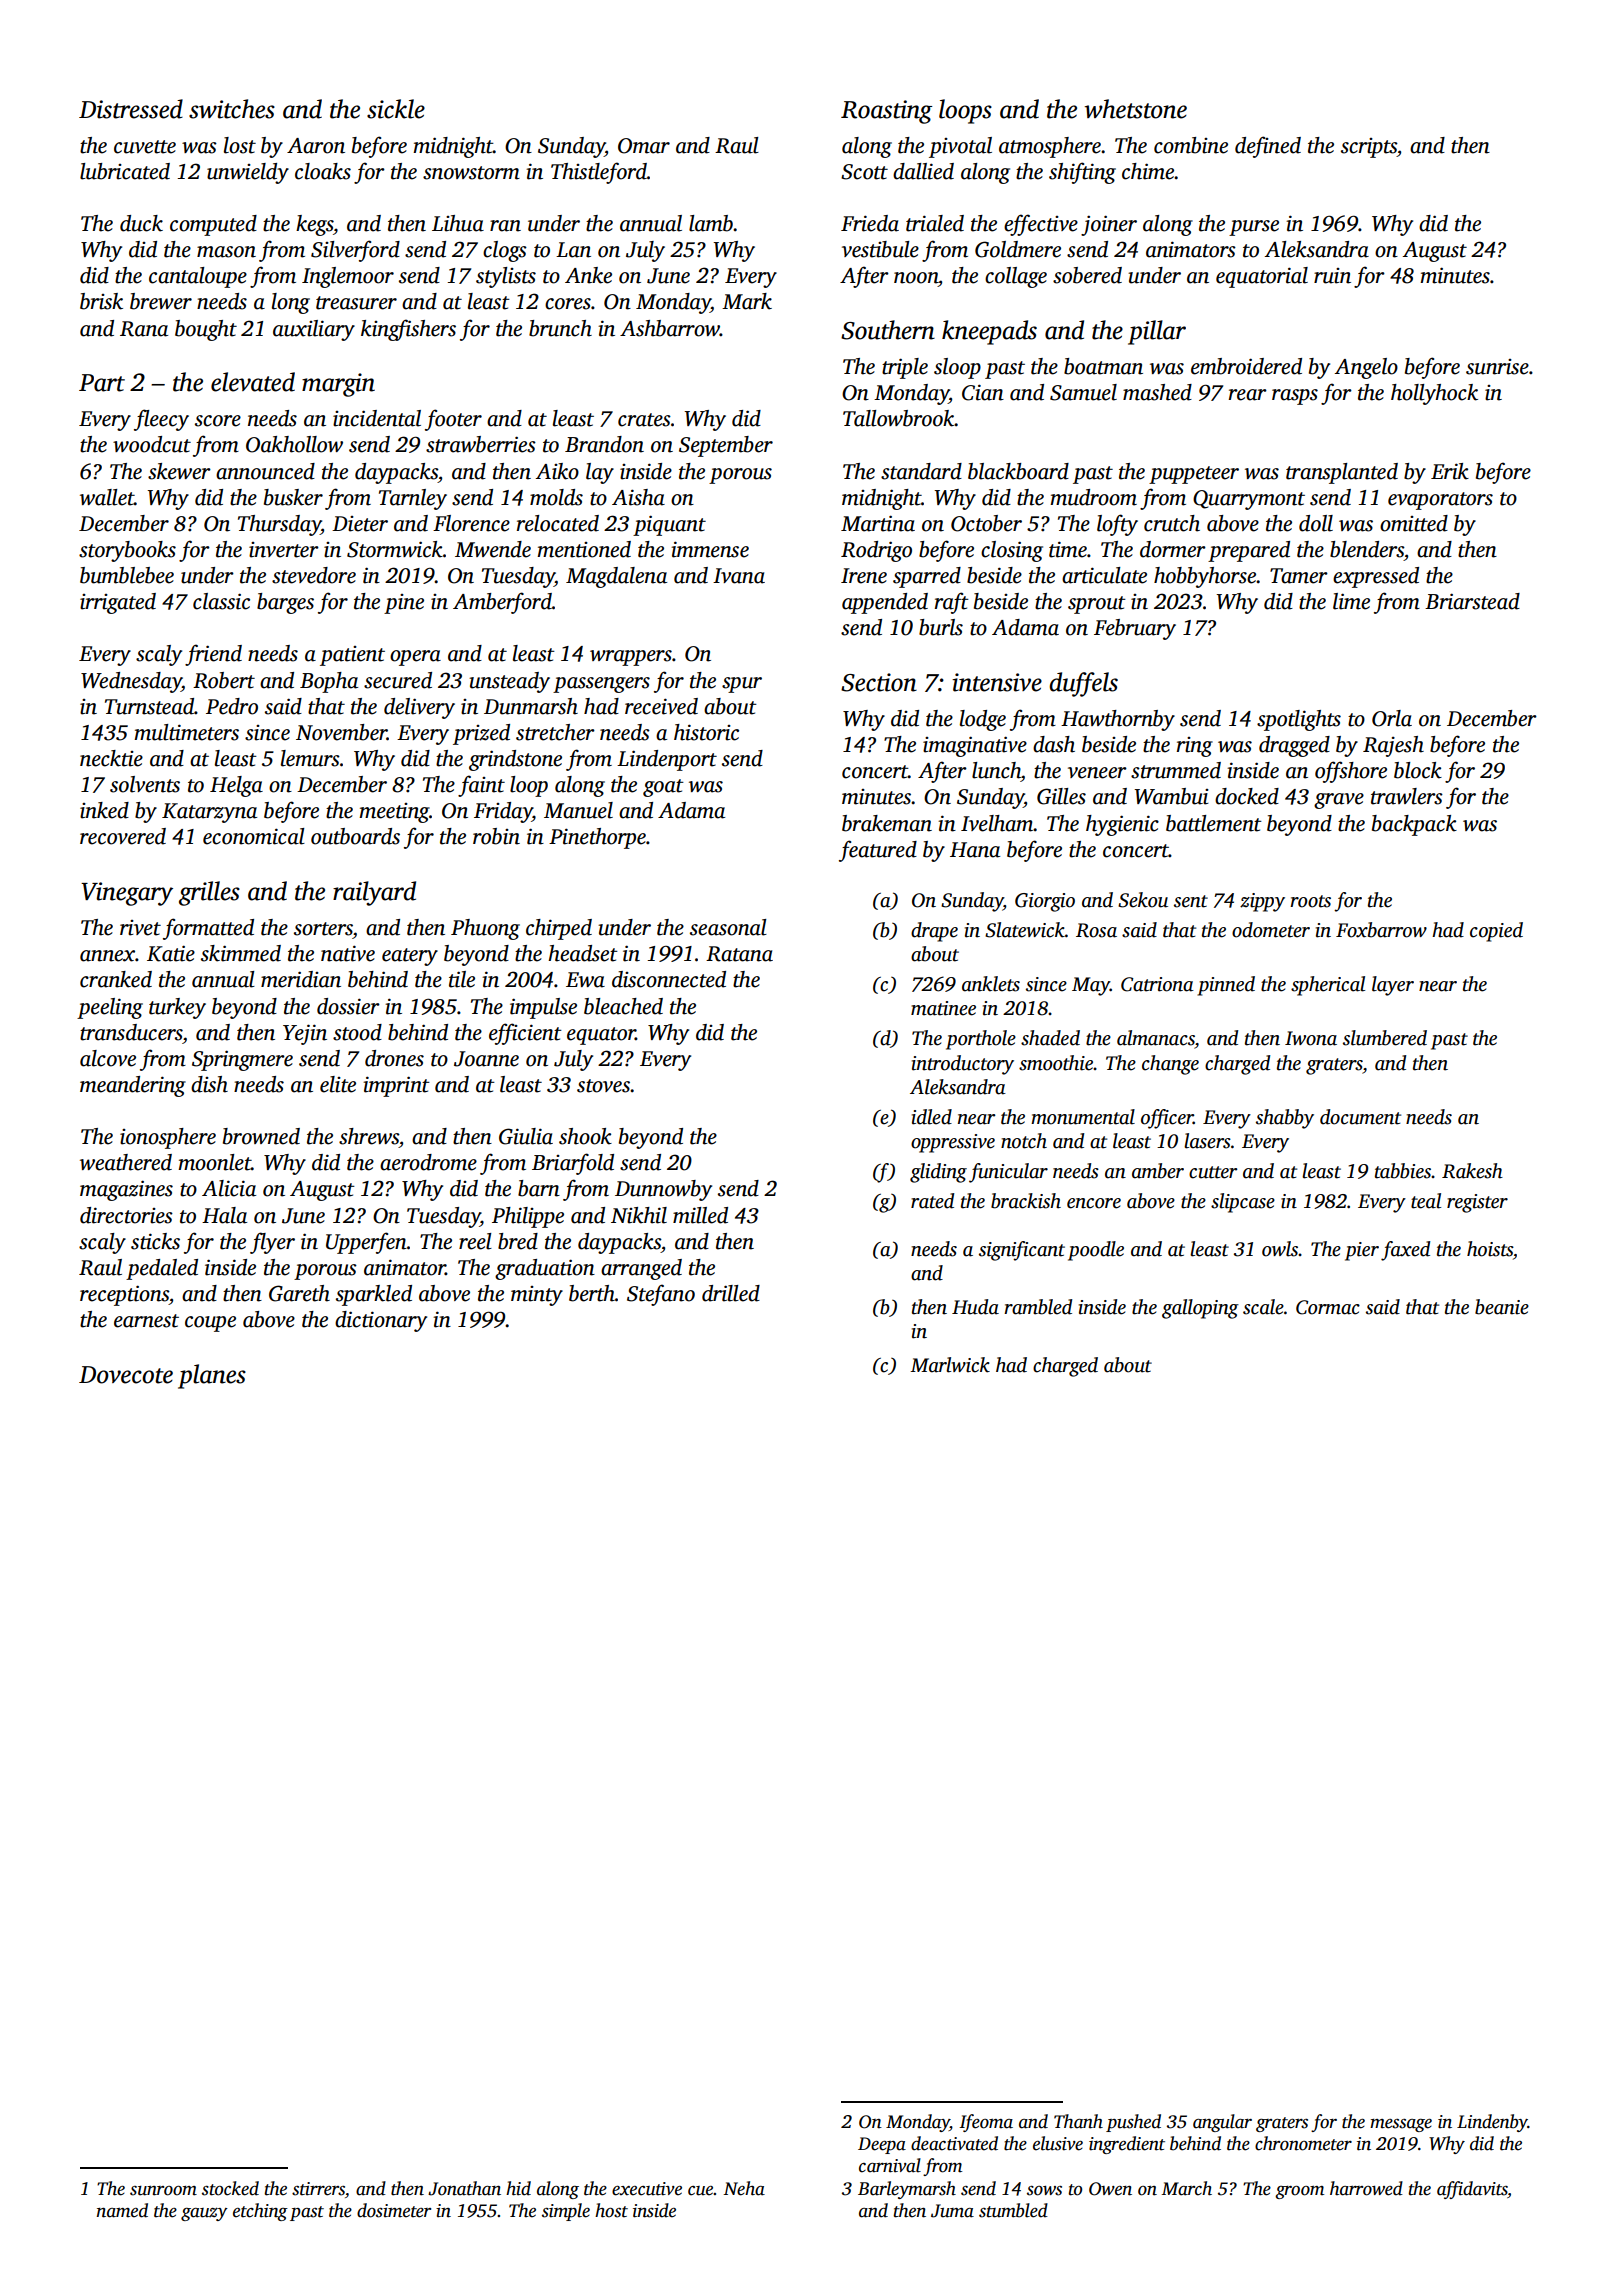  I want to click on Rakesh, so click(1472, 1171).
